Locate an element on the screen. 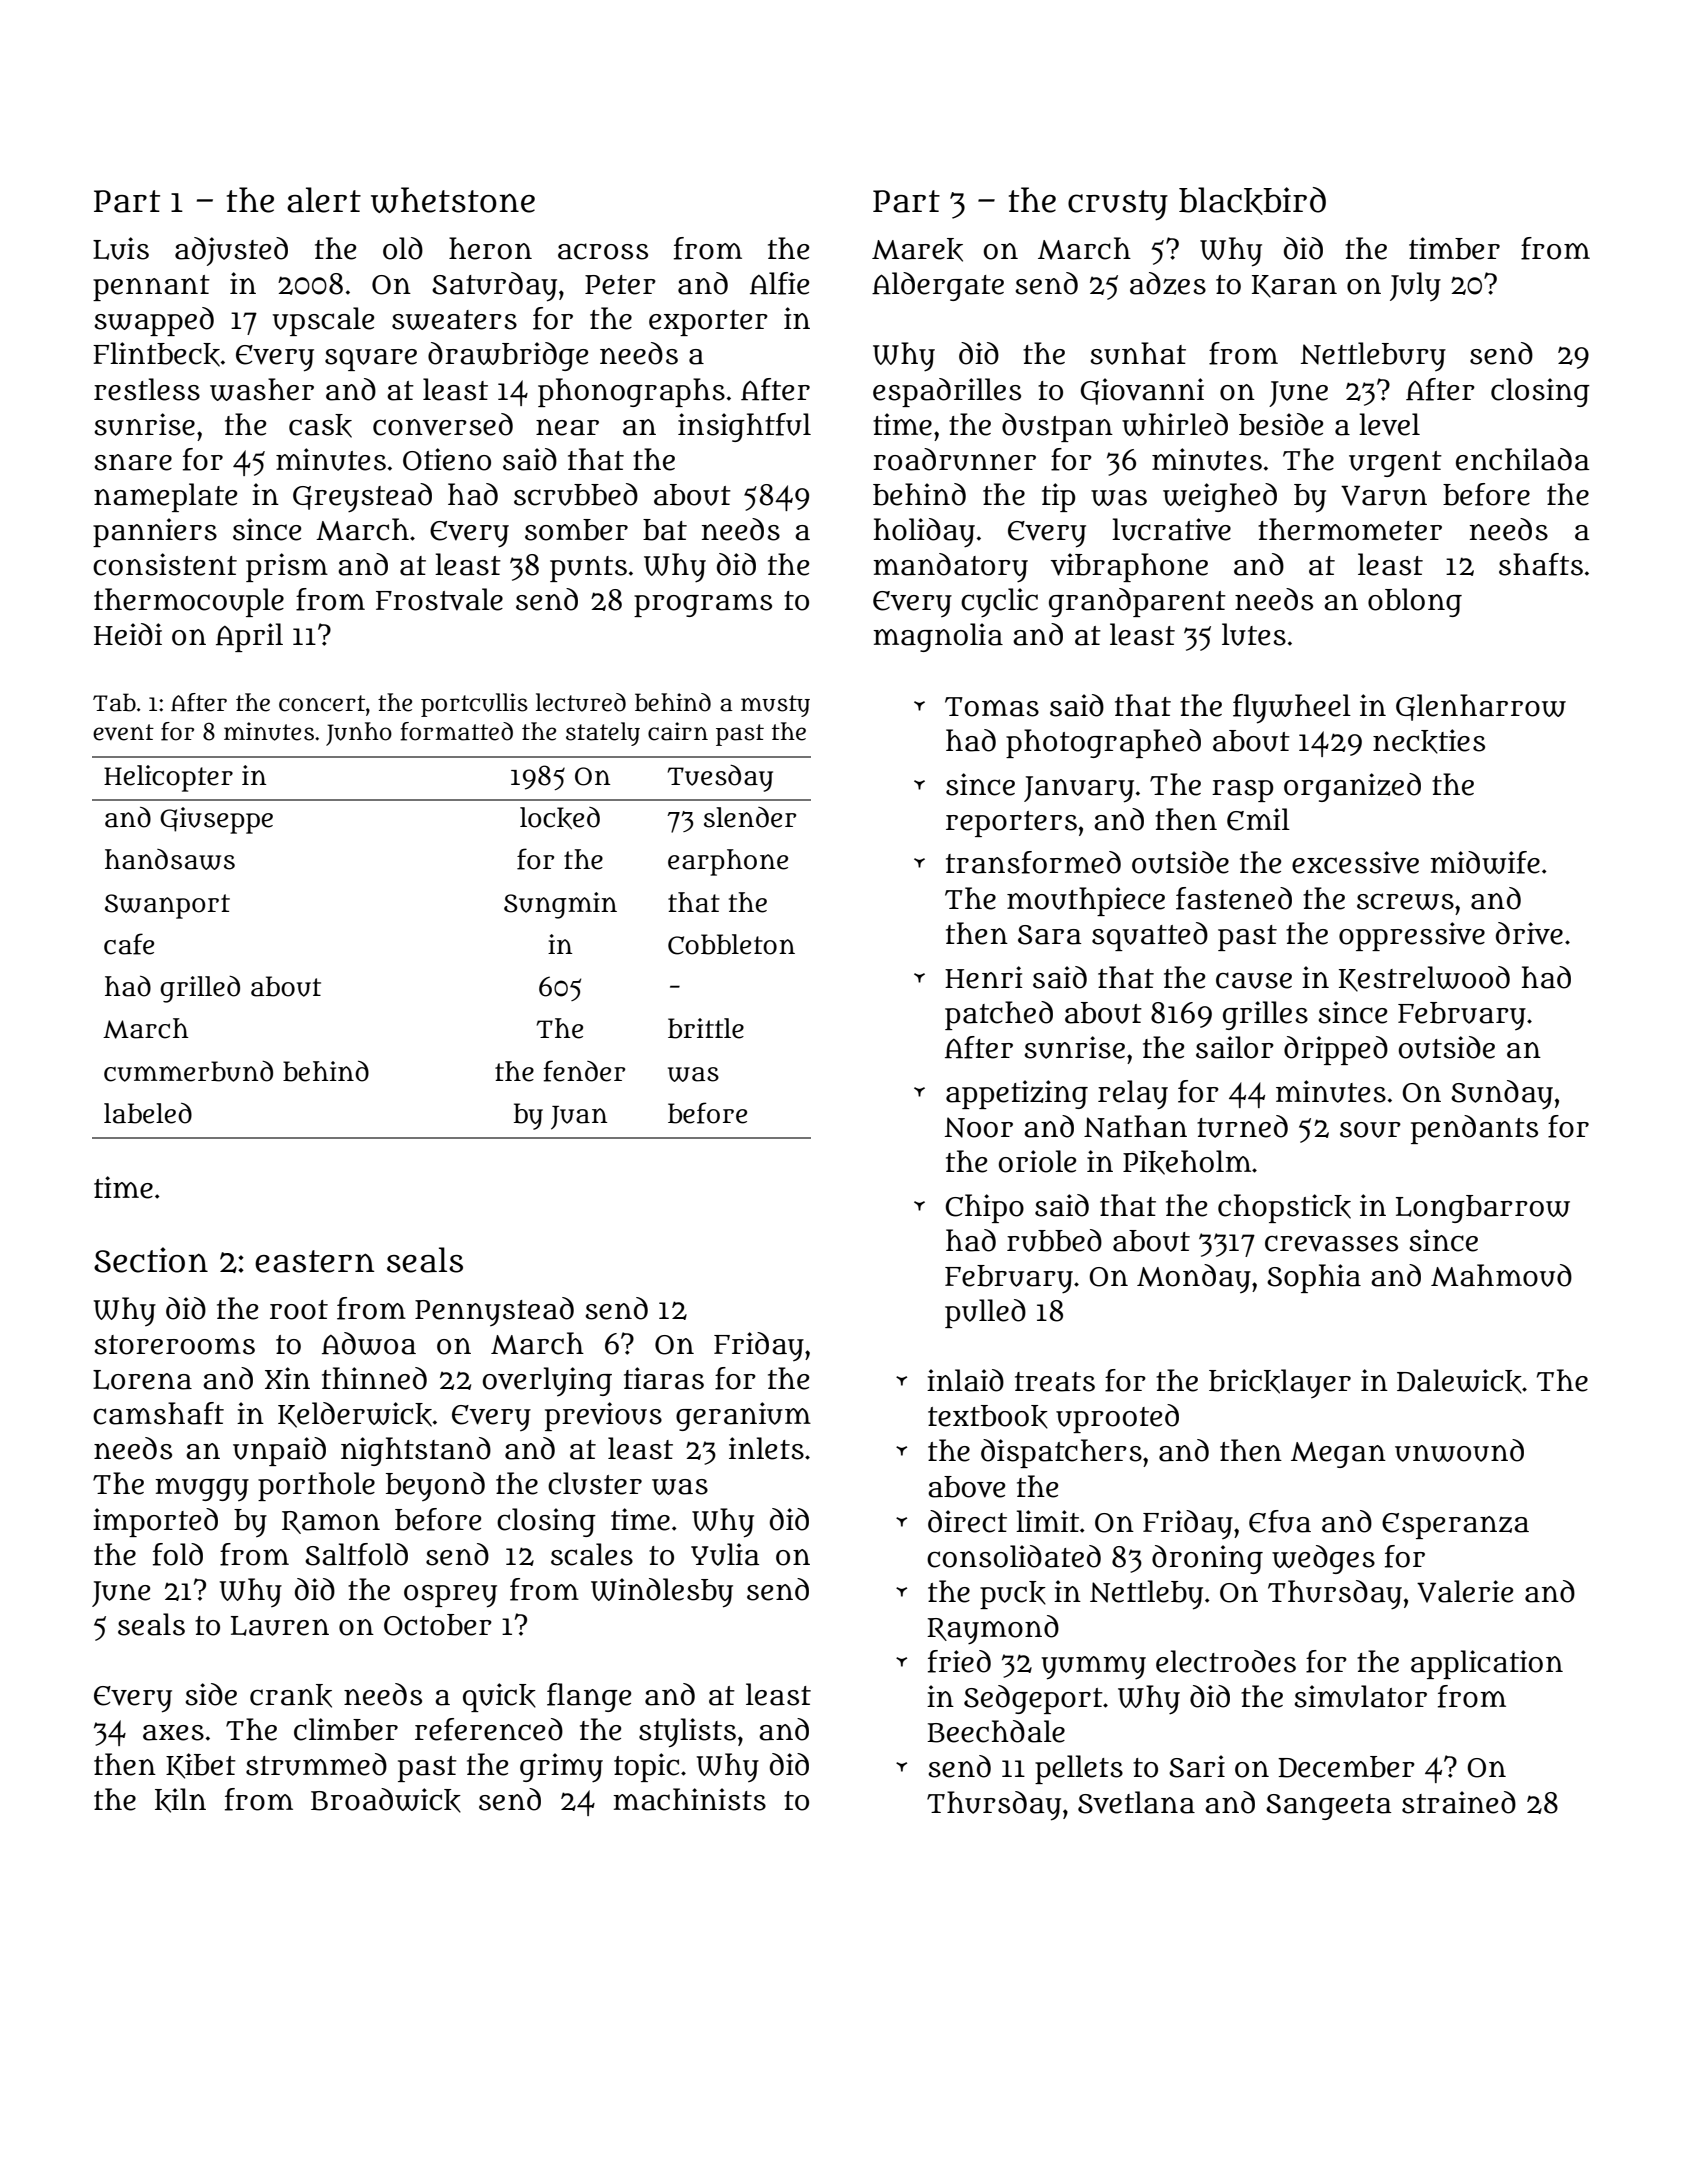 This screenshot has width=1683, height=2178. whetstone is located at coordinates (453, 200).
